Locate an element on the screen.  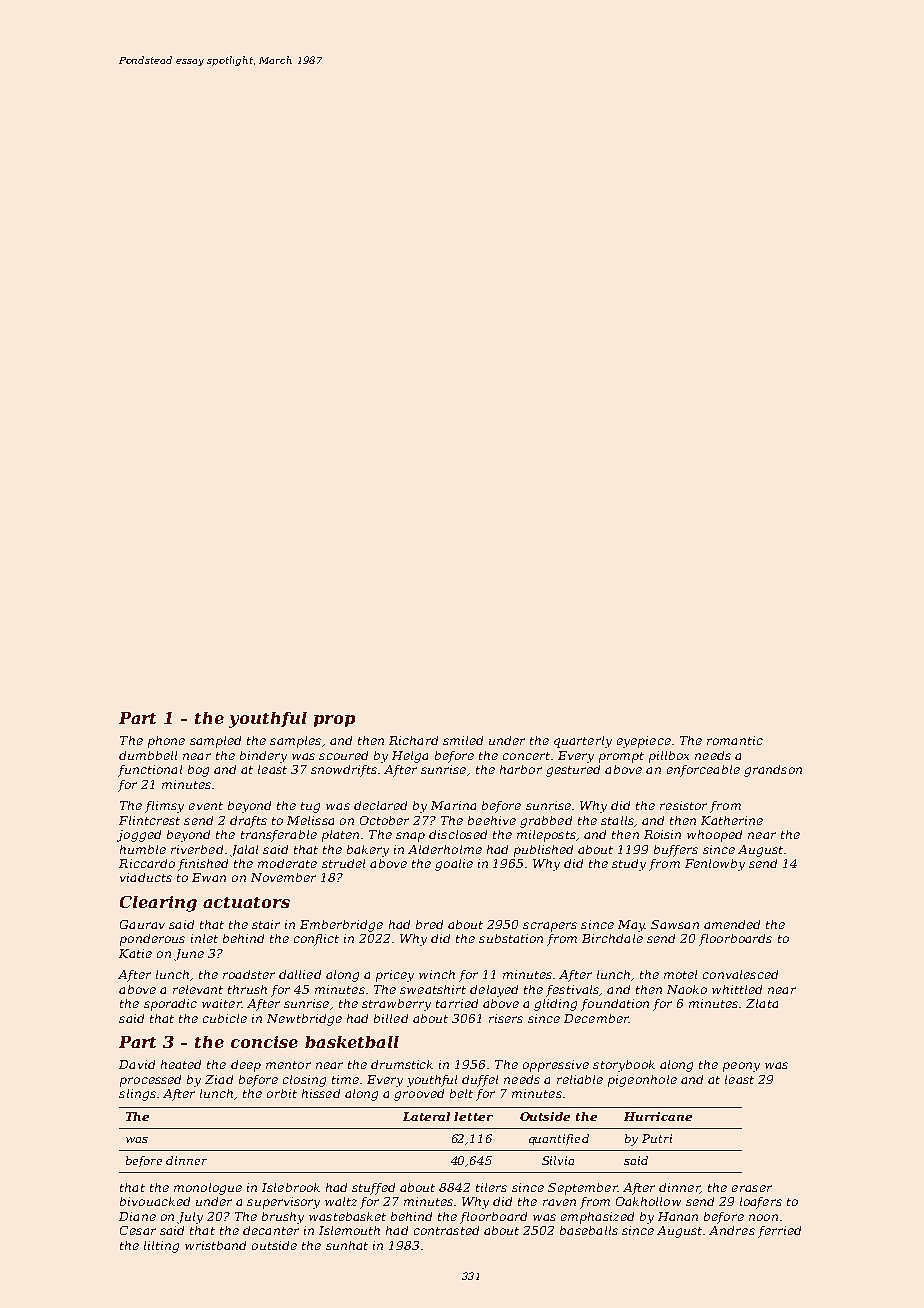
tug is located at coordinates (310, 807).
